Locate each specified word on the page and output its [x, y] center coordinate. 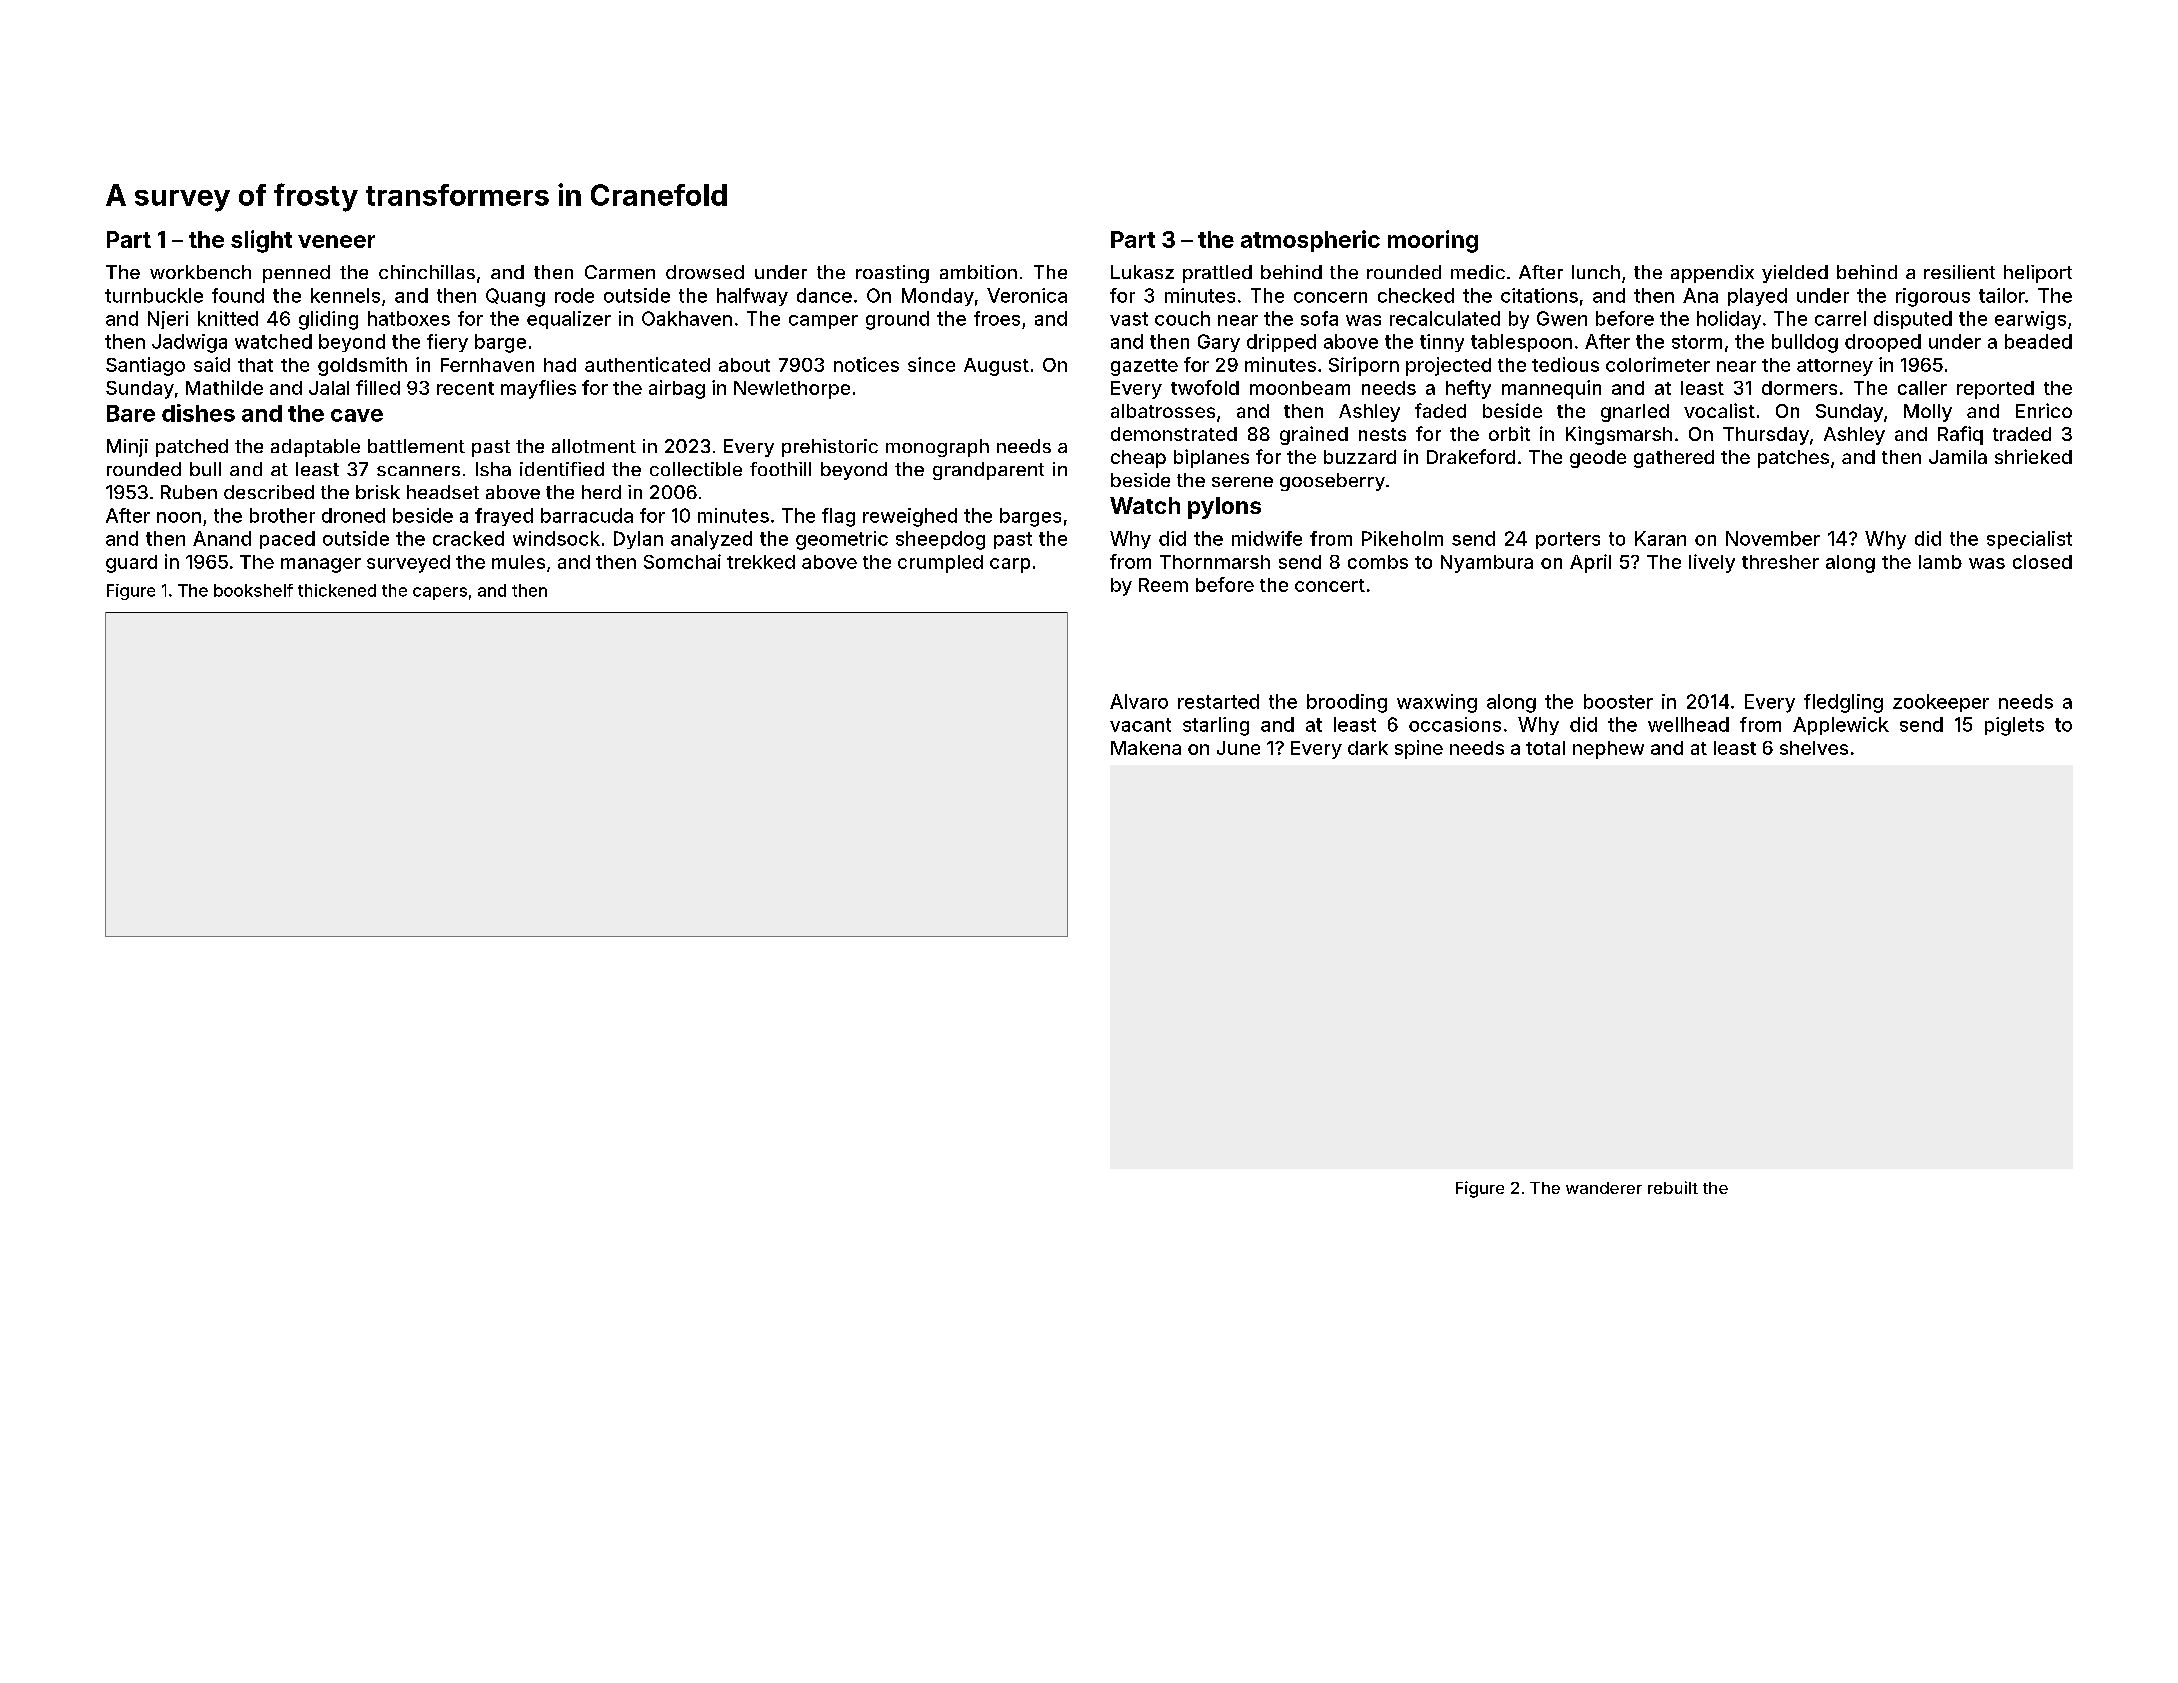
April [1590, 563]
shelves [1814, 748]
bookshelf [253, 590]
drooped [1883, 343]
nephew [1608, 750]
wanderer [1604, 1188]
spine [1419, 749]
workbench [200, 272]
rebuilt [1673, 1187]
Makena [1146, 748]
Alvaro [1139, 701]
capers [440, 593]
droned [353, 515]
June [1238, 748]
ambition [978, 272]
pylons [1224, 508]
